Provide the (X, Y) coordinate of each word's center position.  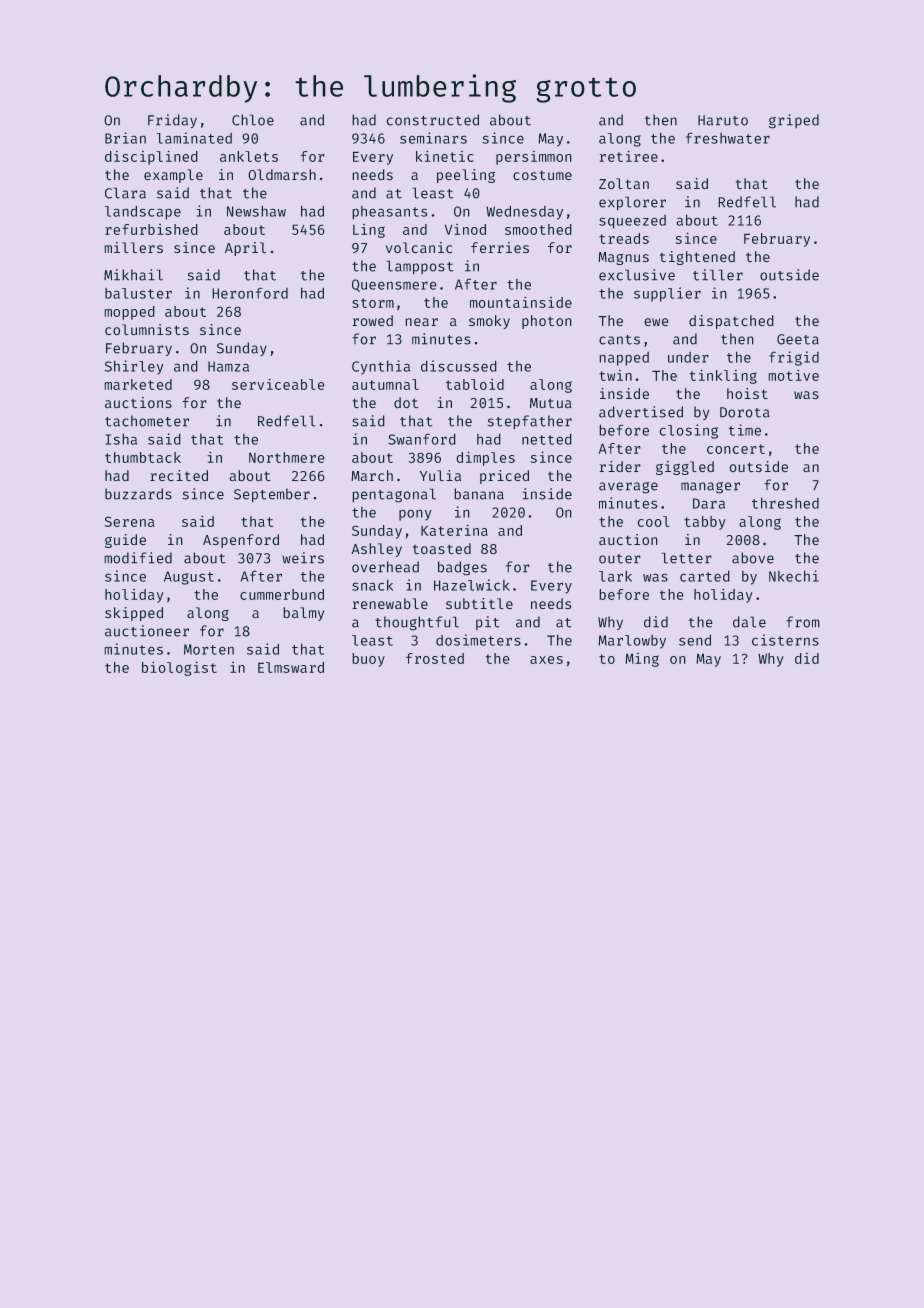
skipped (134, 614)
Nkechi (794, 576)
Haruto (723, 120)
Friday (172, 121)
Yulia (440, 475)
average (628, 487)
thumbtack (143, 457)
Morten (209, 649)
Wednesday (525, 213)
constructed (433, 120)
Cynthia (381, 367)
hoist (747, 393)
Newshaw (256, 211)
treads (624, 238)
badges (462, 568)
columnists (147, 329)
